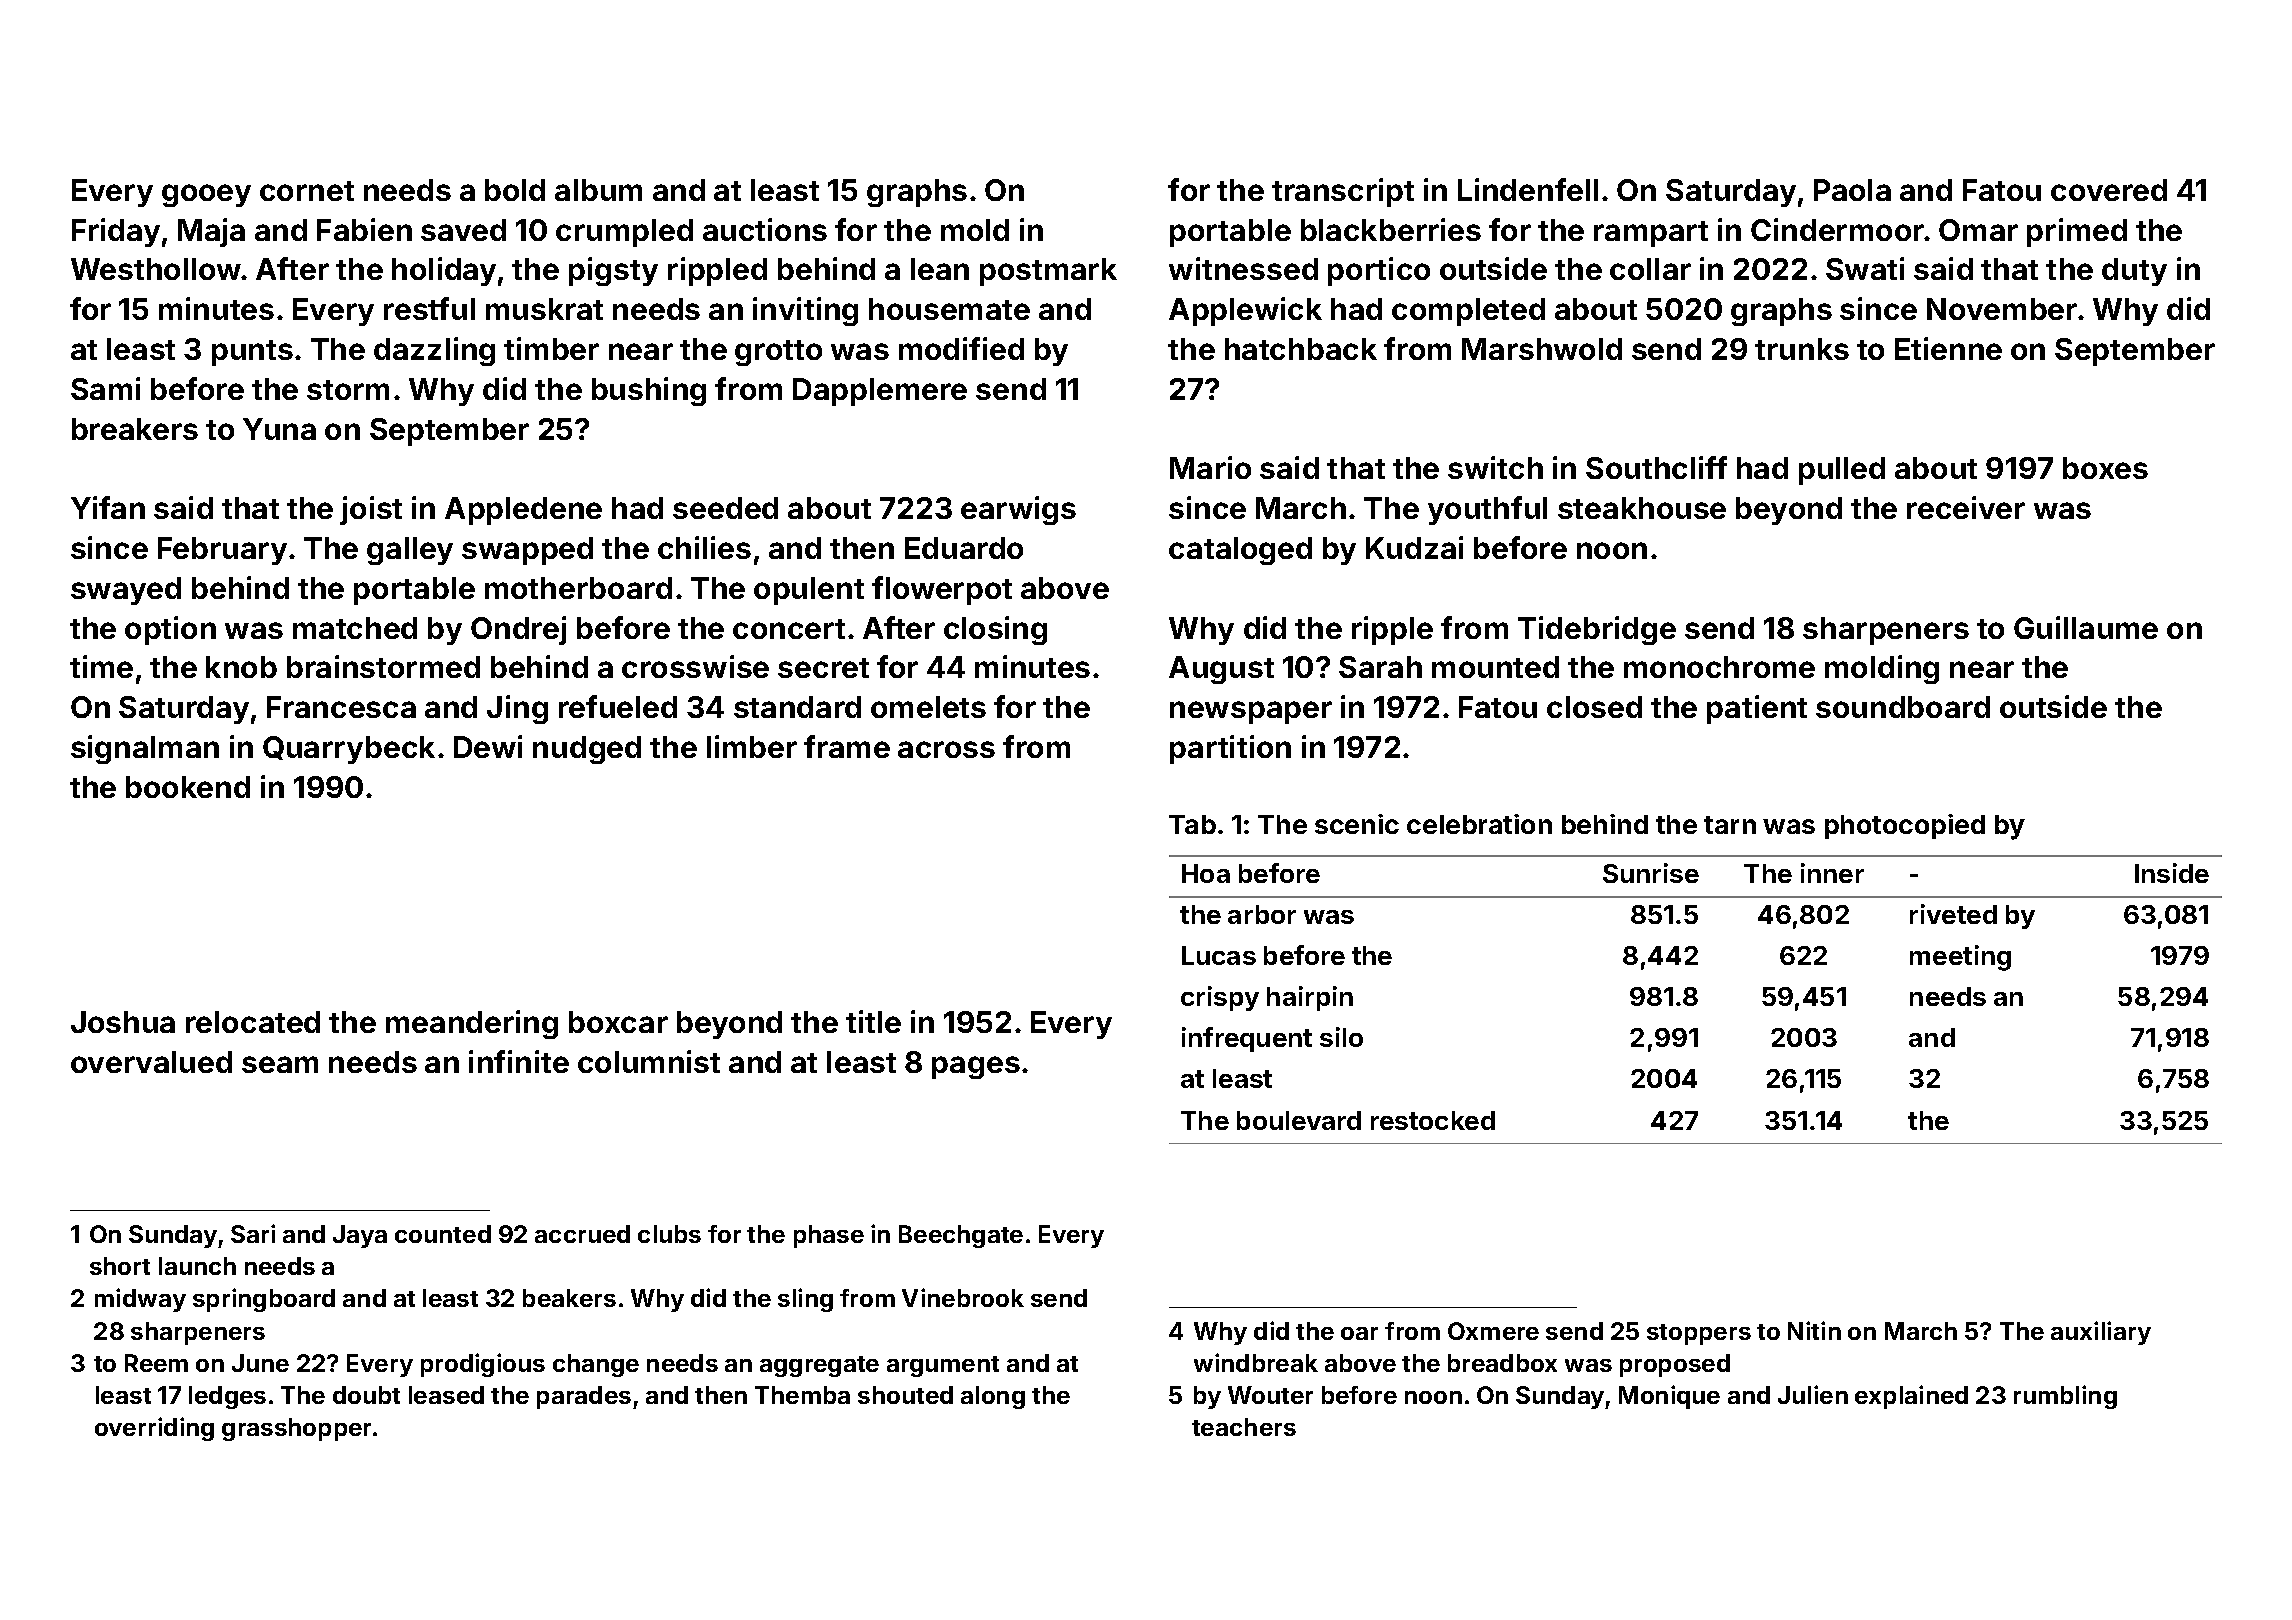 This document has height=1620, width=2292. Describe the element at coordinates (2065, 1397) in the document. I see `rumbling` at that location.
